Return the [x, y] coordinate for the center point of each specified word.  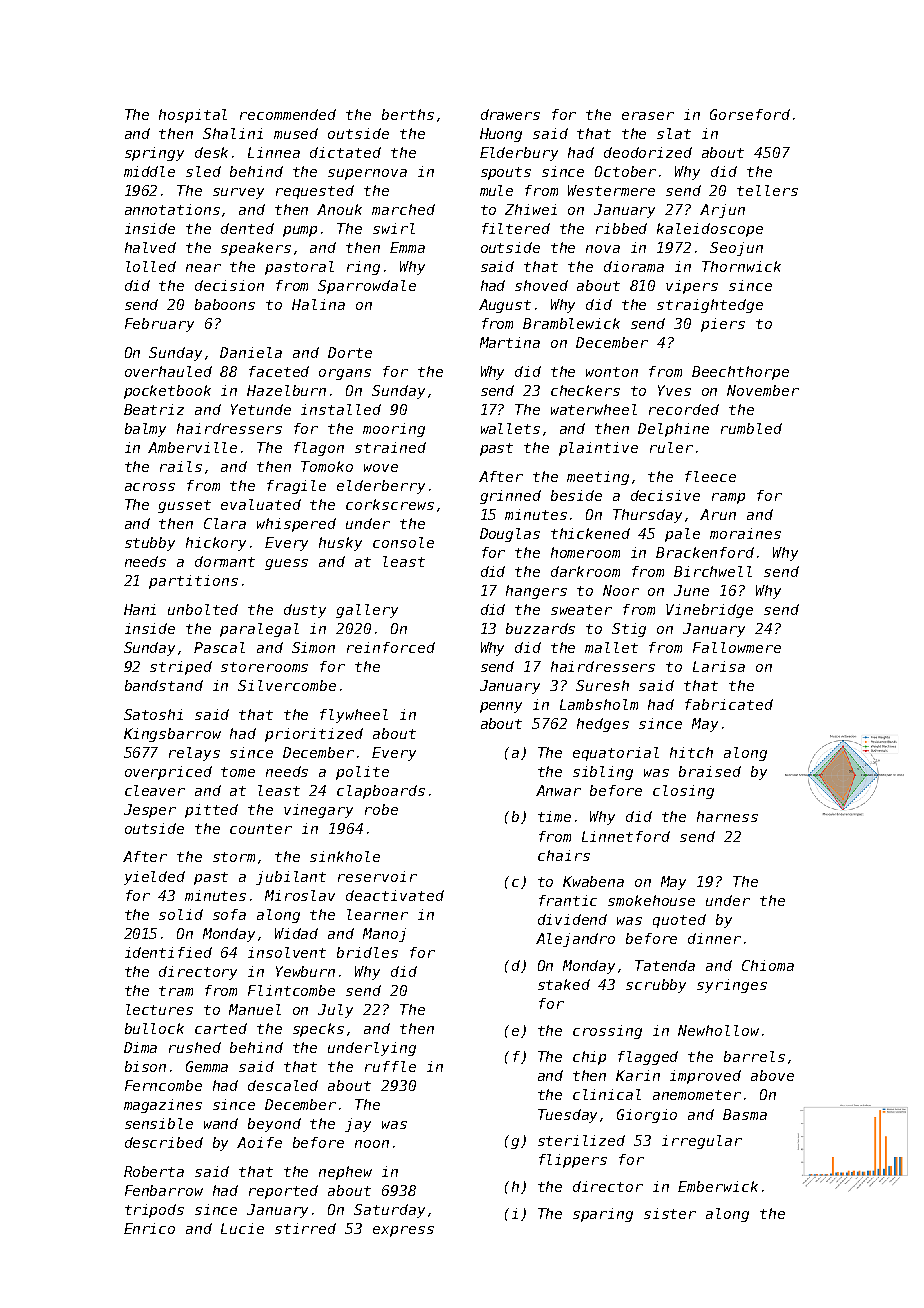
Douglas [510, 535]
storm [234, 857]
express [403, 1231]
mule [496, 190]
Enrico [149, 1228]
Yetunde [261, 409]
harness [727, 816]
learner [377, 914]
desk [211, 152]
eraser [648, 116]
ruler [671, 447]
